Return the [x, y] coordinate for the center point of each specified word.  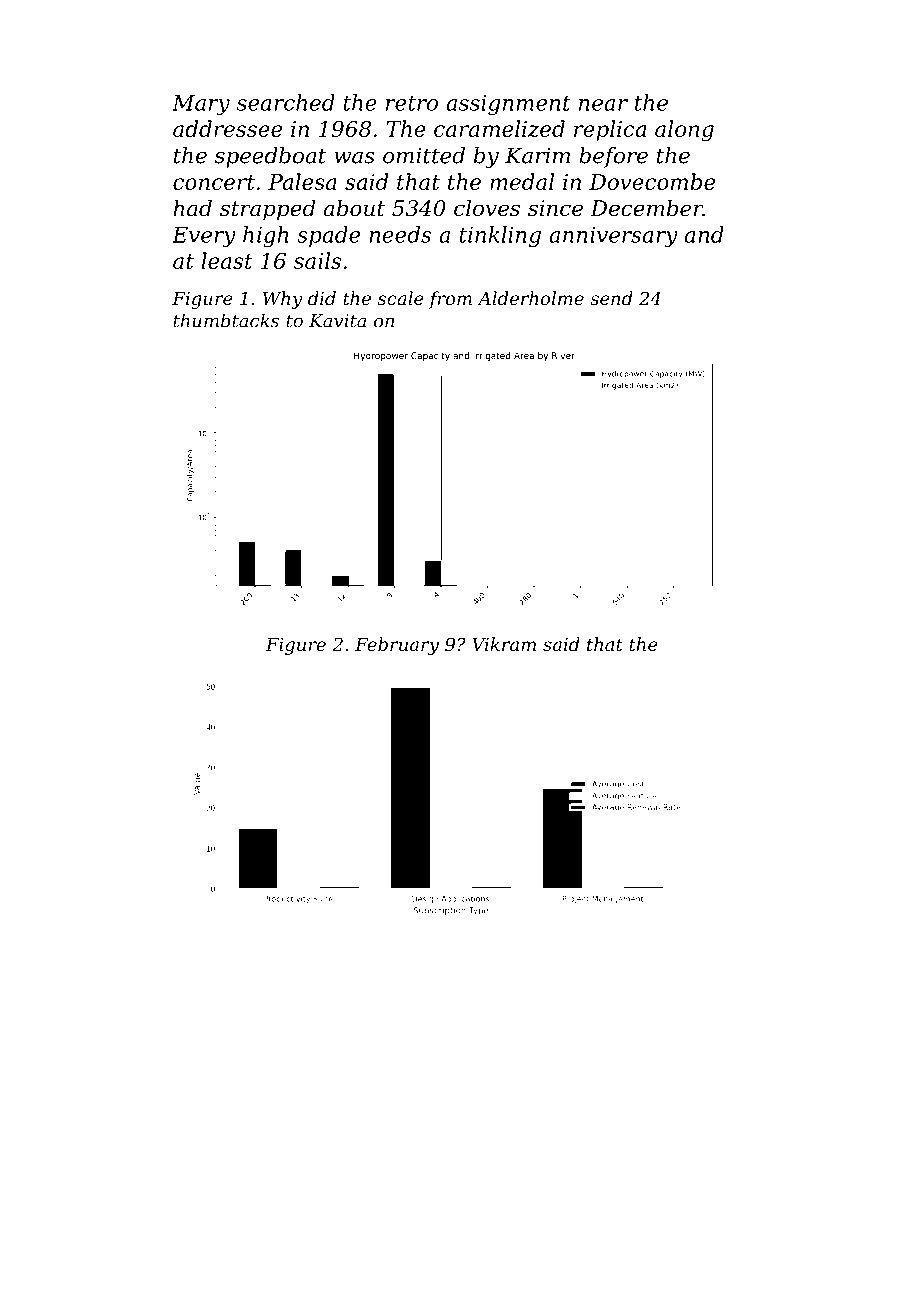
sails [317, 260]
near [603, 105]
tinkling [500, 236]
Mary [201, 105]
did [322, 298]
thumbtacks [226, 320]
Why [282, 300]
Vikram [504, 644]
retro [412, 103]
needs [400, 234]
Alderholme [530, 298]
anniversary [613, 237]
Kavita [337, 321]
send [611, 298]
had [192, 208]
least [227, 260]
